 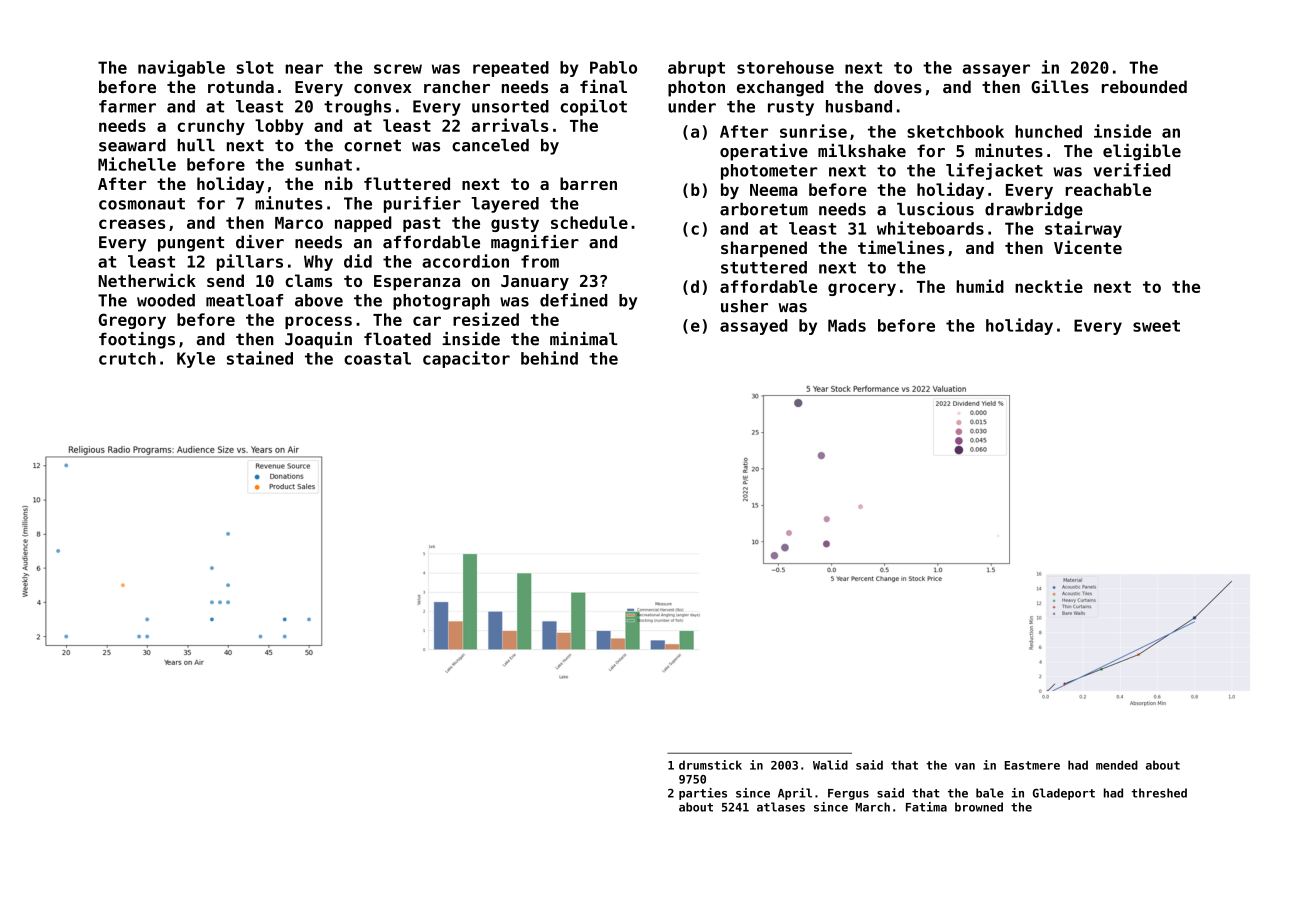 I want to click on arrivals, so click(x=510, y=125).
